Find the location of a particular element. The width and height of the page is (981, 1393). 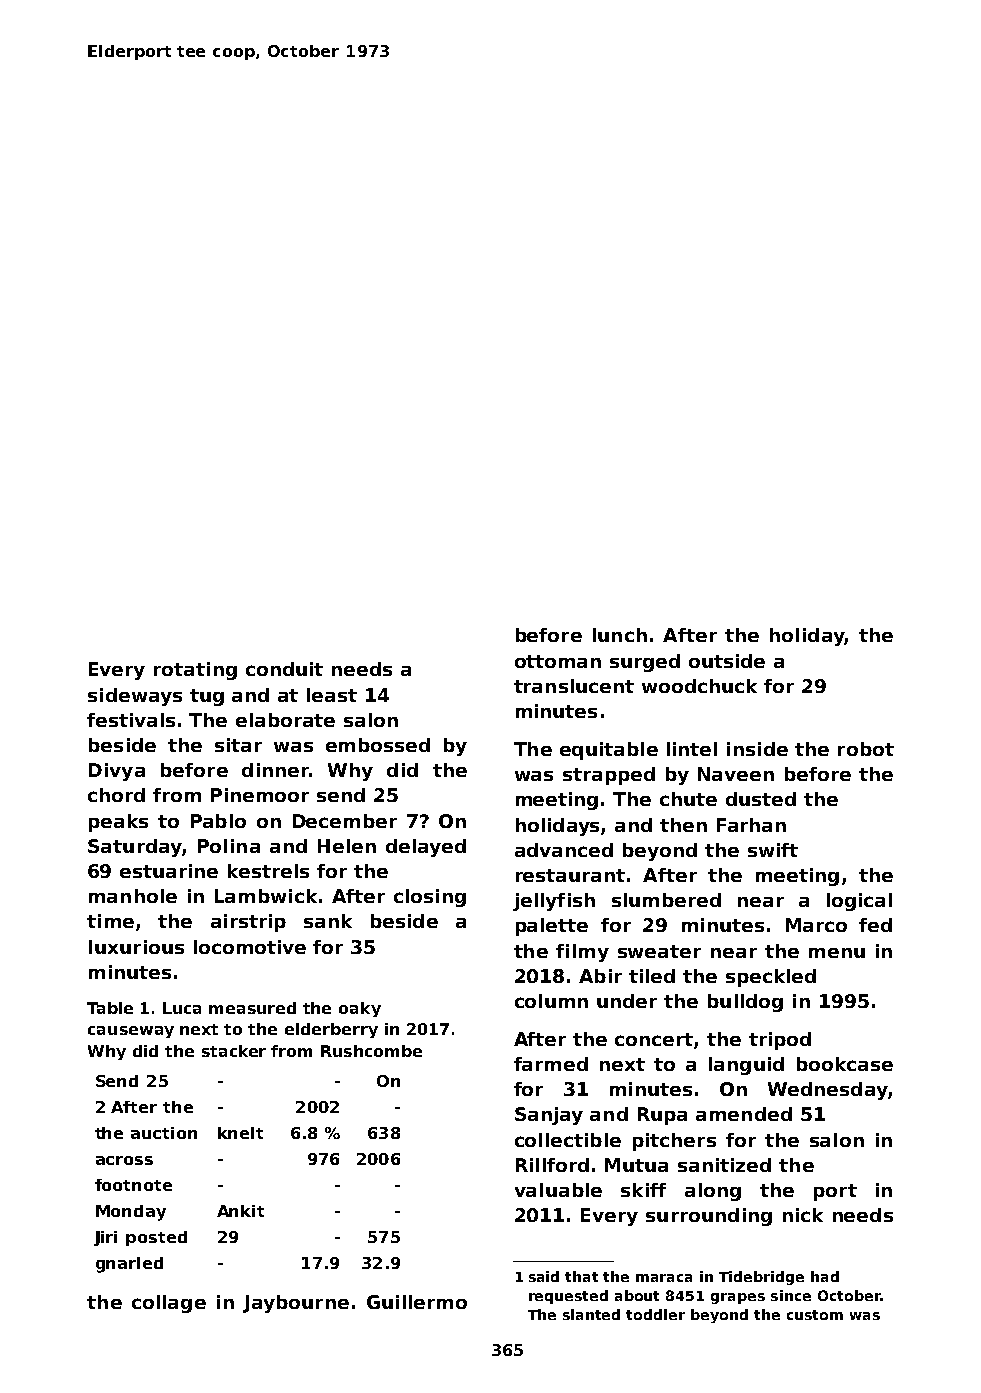

jellyfish is located at coordinates (554, 902).
